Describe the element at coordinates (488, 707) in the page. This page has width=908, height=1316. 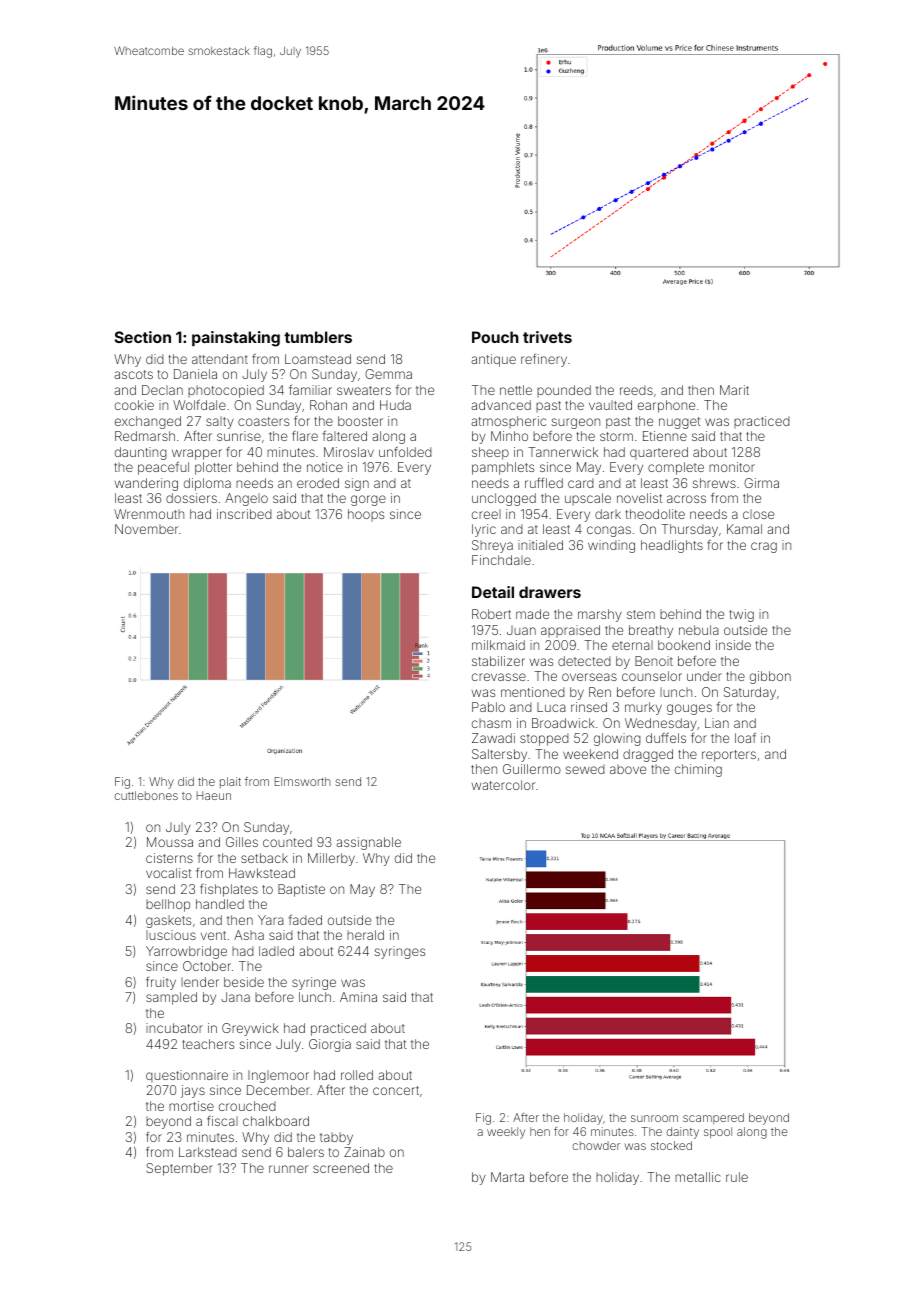
I see `Pablo` at that location.
